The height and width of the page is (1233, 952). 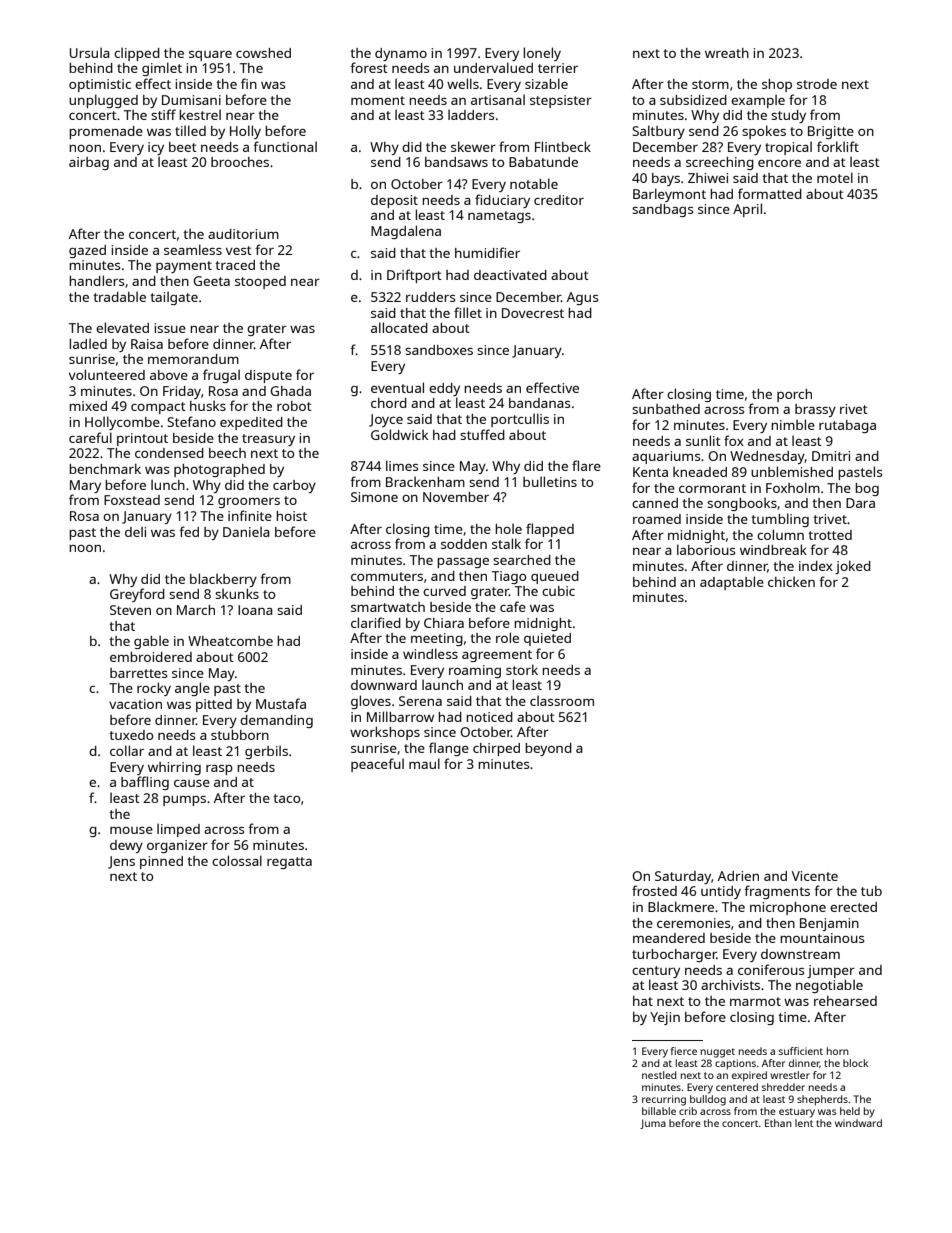 I want to click on tradable, so click(x=119, y=296).
